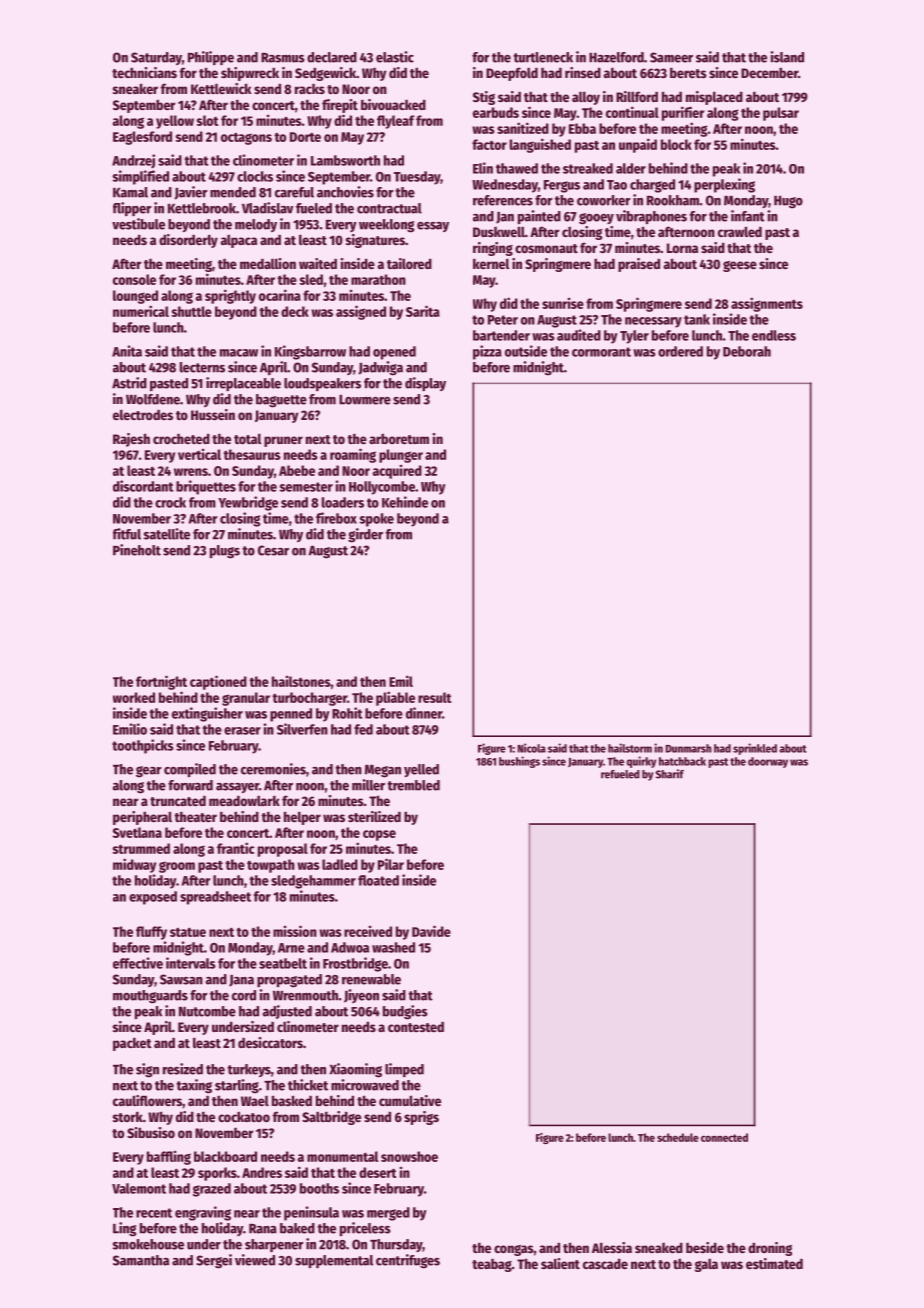  What do you see at coordinates (380, 368) in the image?
I see `Jadwiga` at bounding box center [380, 368].
